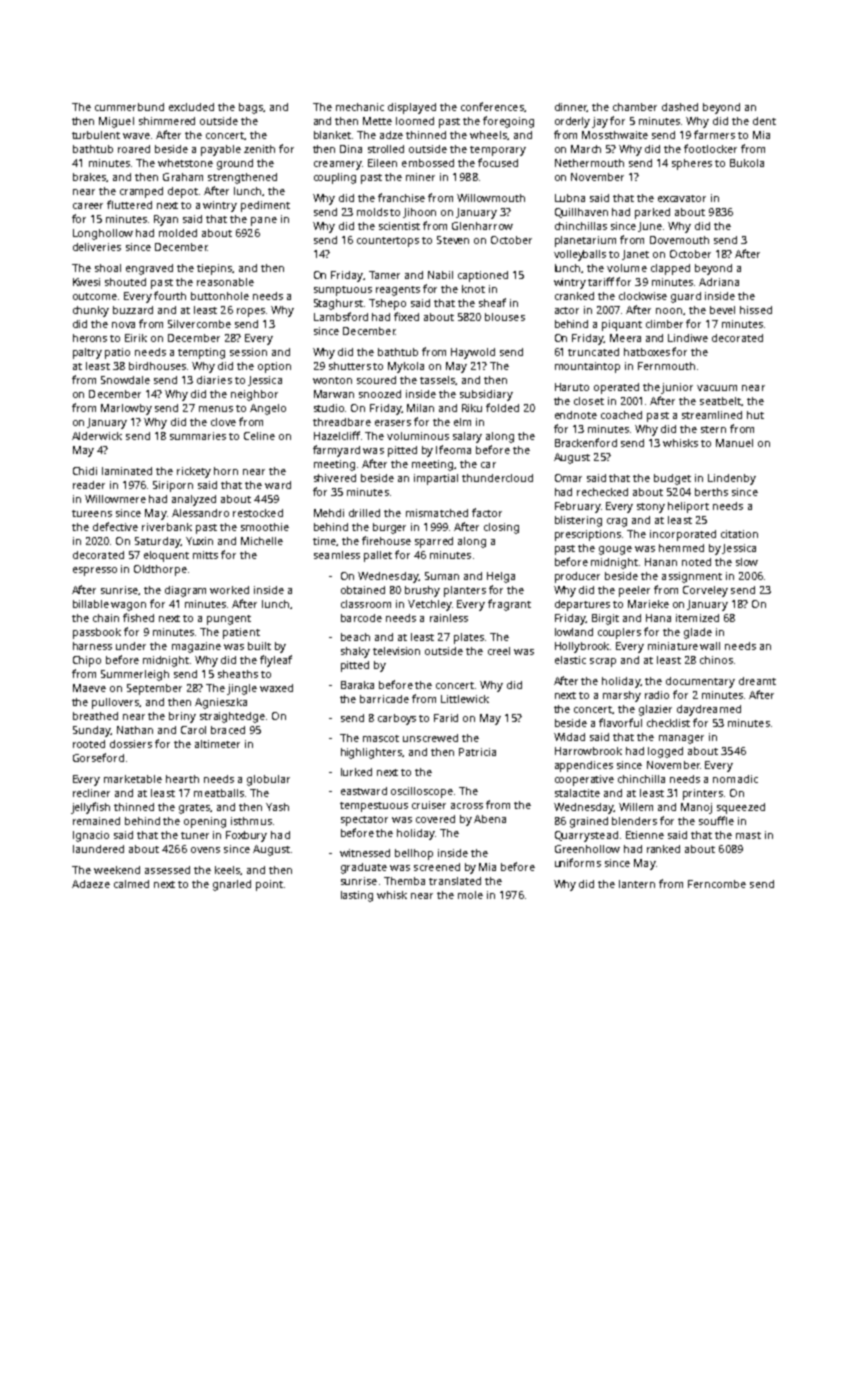 The height and width of the screenshot is (1400, 849). What do you see at coordinates (709, 710) in the screenshot?
I see `daydreamed` at bounding box center [709, 710].
